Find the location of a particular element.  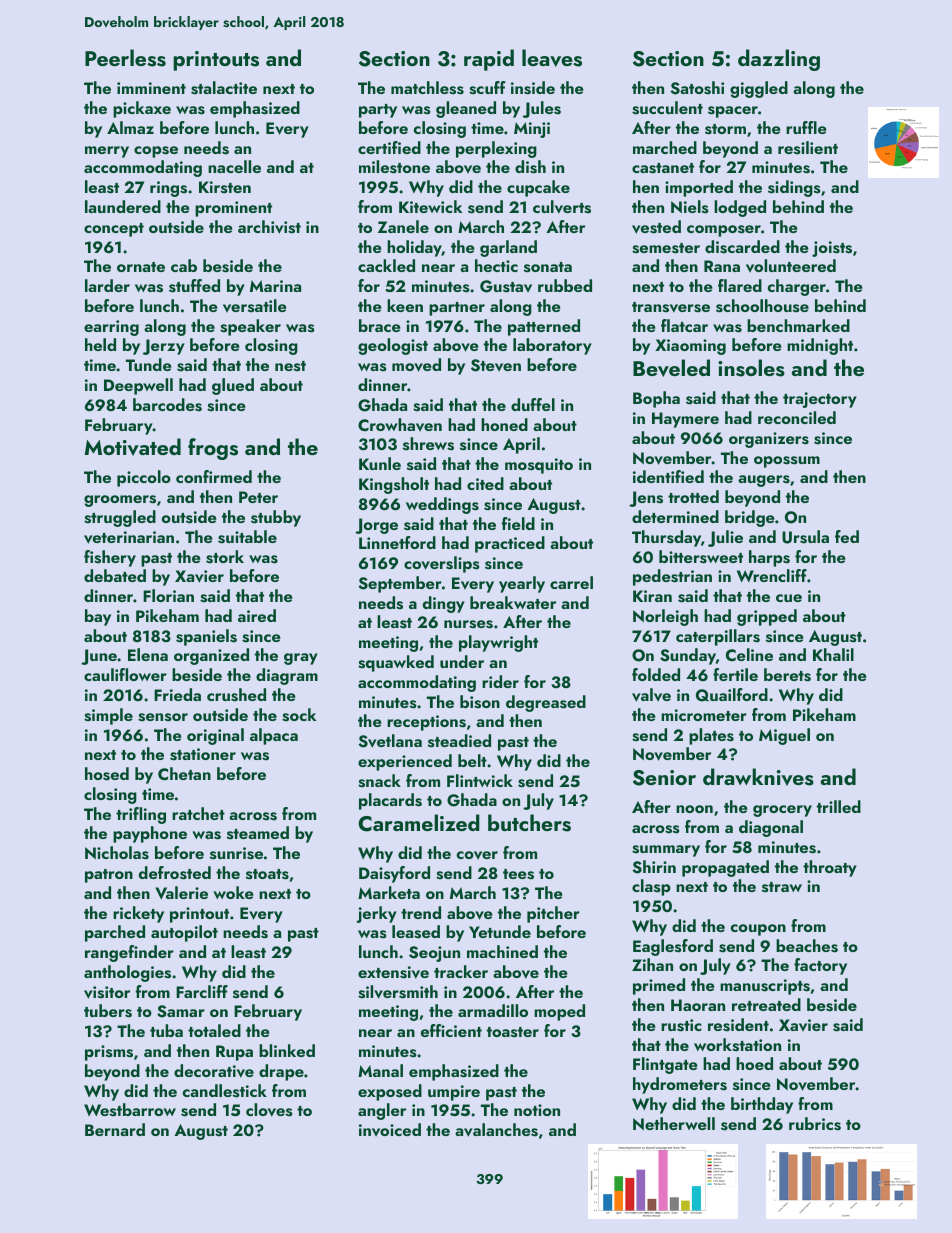

matchless is located at coordinates (427, 88).
